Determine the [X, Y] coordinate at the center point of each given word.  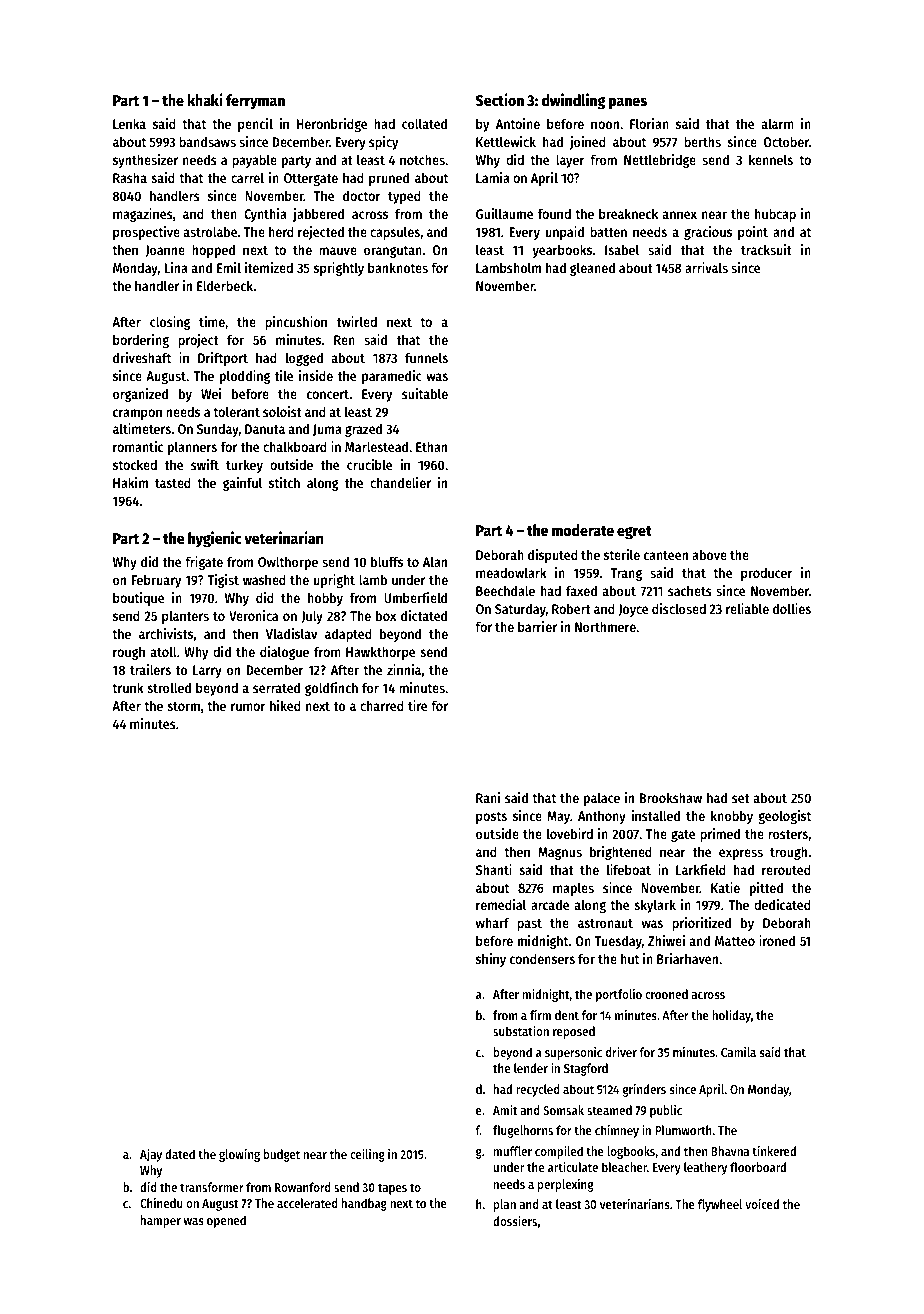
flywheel [720, 1205]
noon [605, 125]
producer [767, 574]
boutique [138, 599]
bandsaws [207, 141]
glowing [239, 1155]
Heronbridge [332, 125]
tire [417, 705]
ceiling [367, 1155]
